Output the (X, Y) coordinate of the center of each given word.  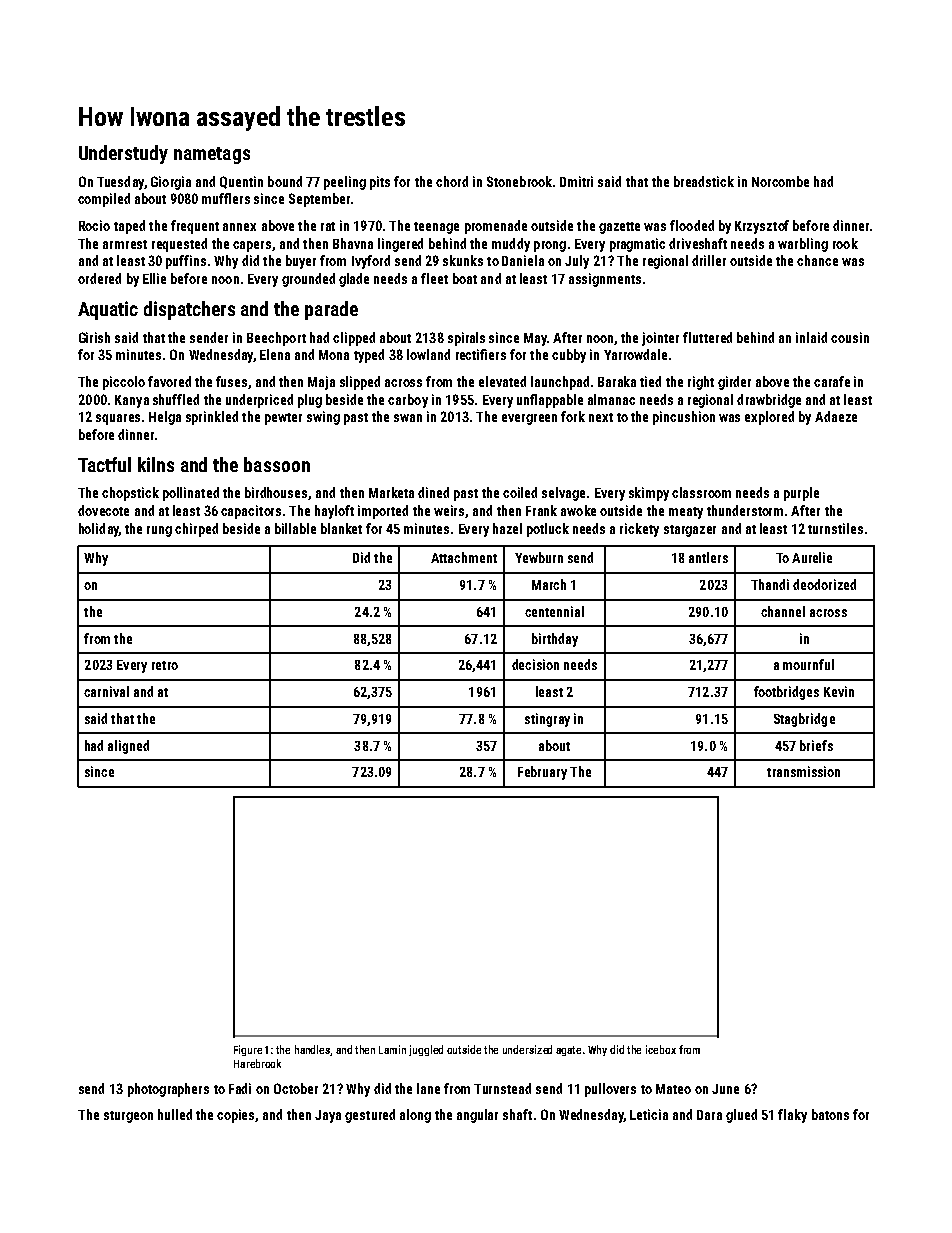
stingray (547, 720)
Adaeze (836, 416)
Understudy (123, 154)
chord (452, 181)
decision (535, 664)
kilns (156, 464)
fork (573, 416)
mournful (808, 664)
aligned (128, 747)
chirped (196, 530)
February (542, 773)
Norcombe (780, 181)
